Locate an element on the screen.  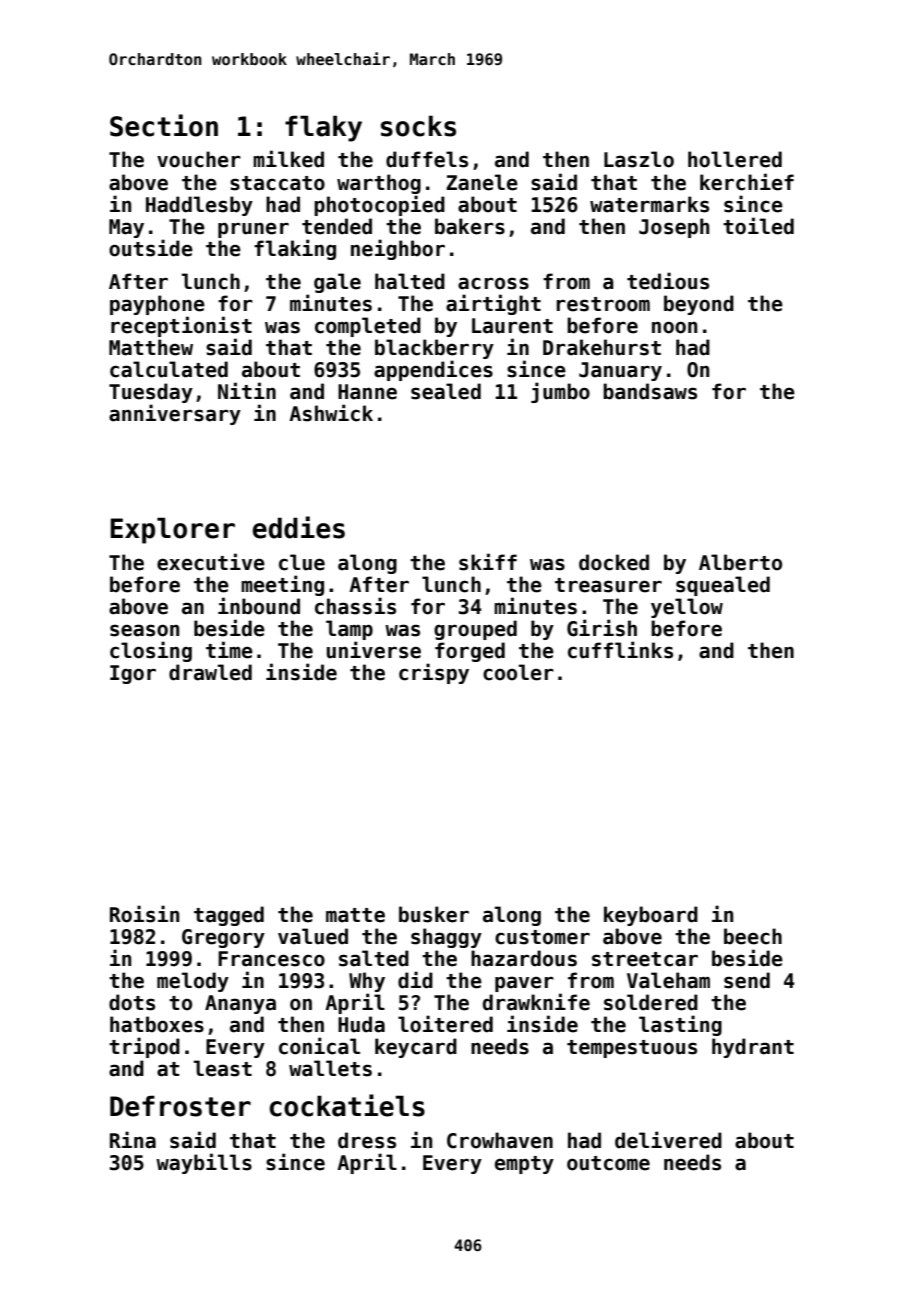
hydrant is located at coordinates (753, 1048).
